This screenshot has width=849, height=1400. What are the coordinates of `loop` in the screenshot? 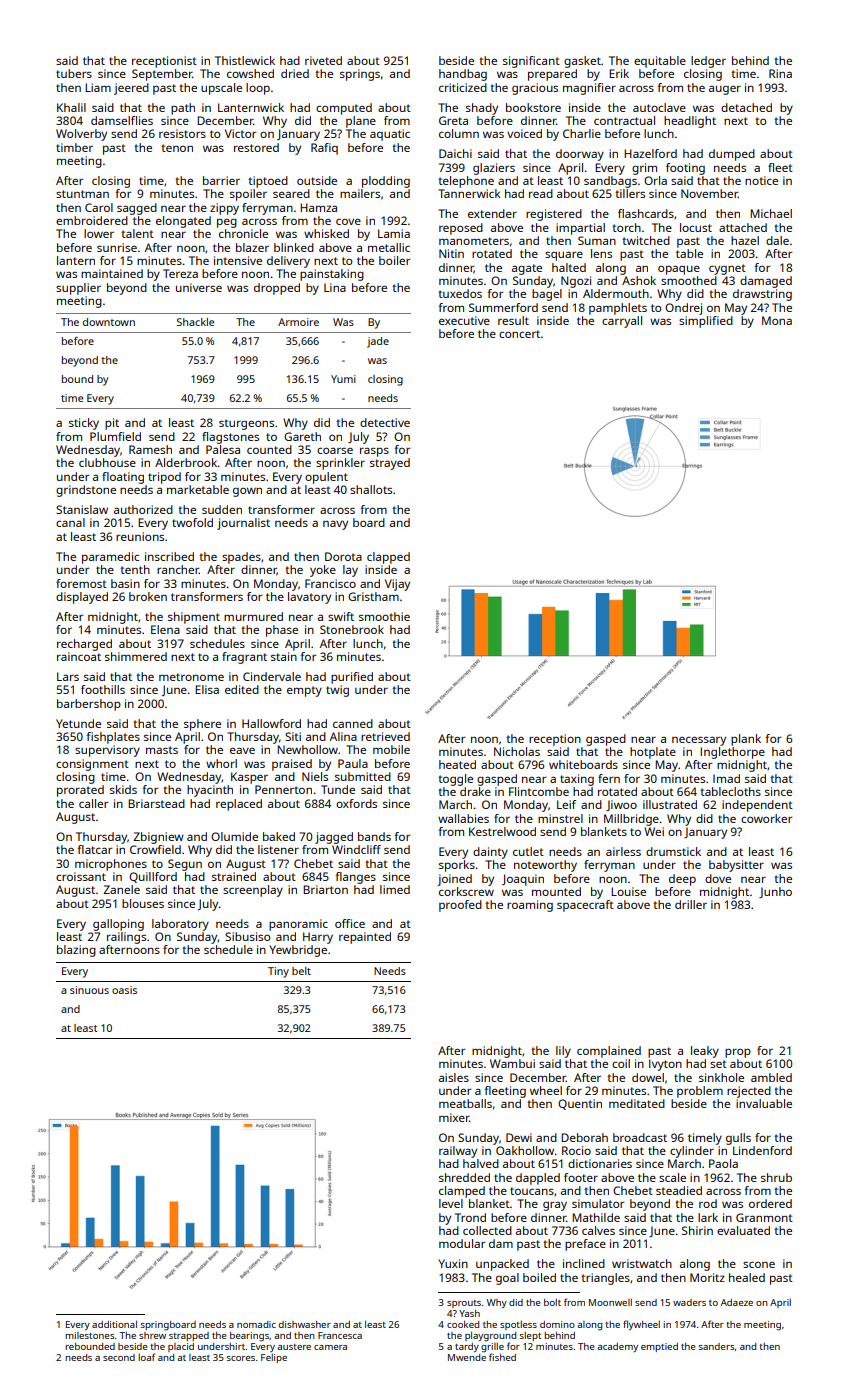 It's located at (258, 89).
